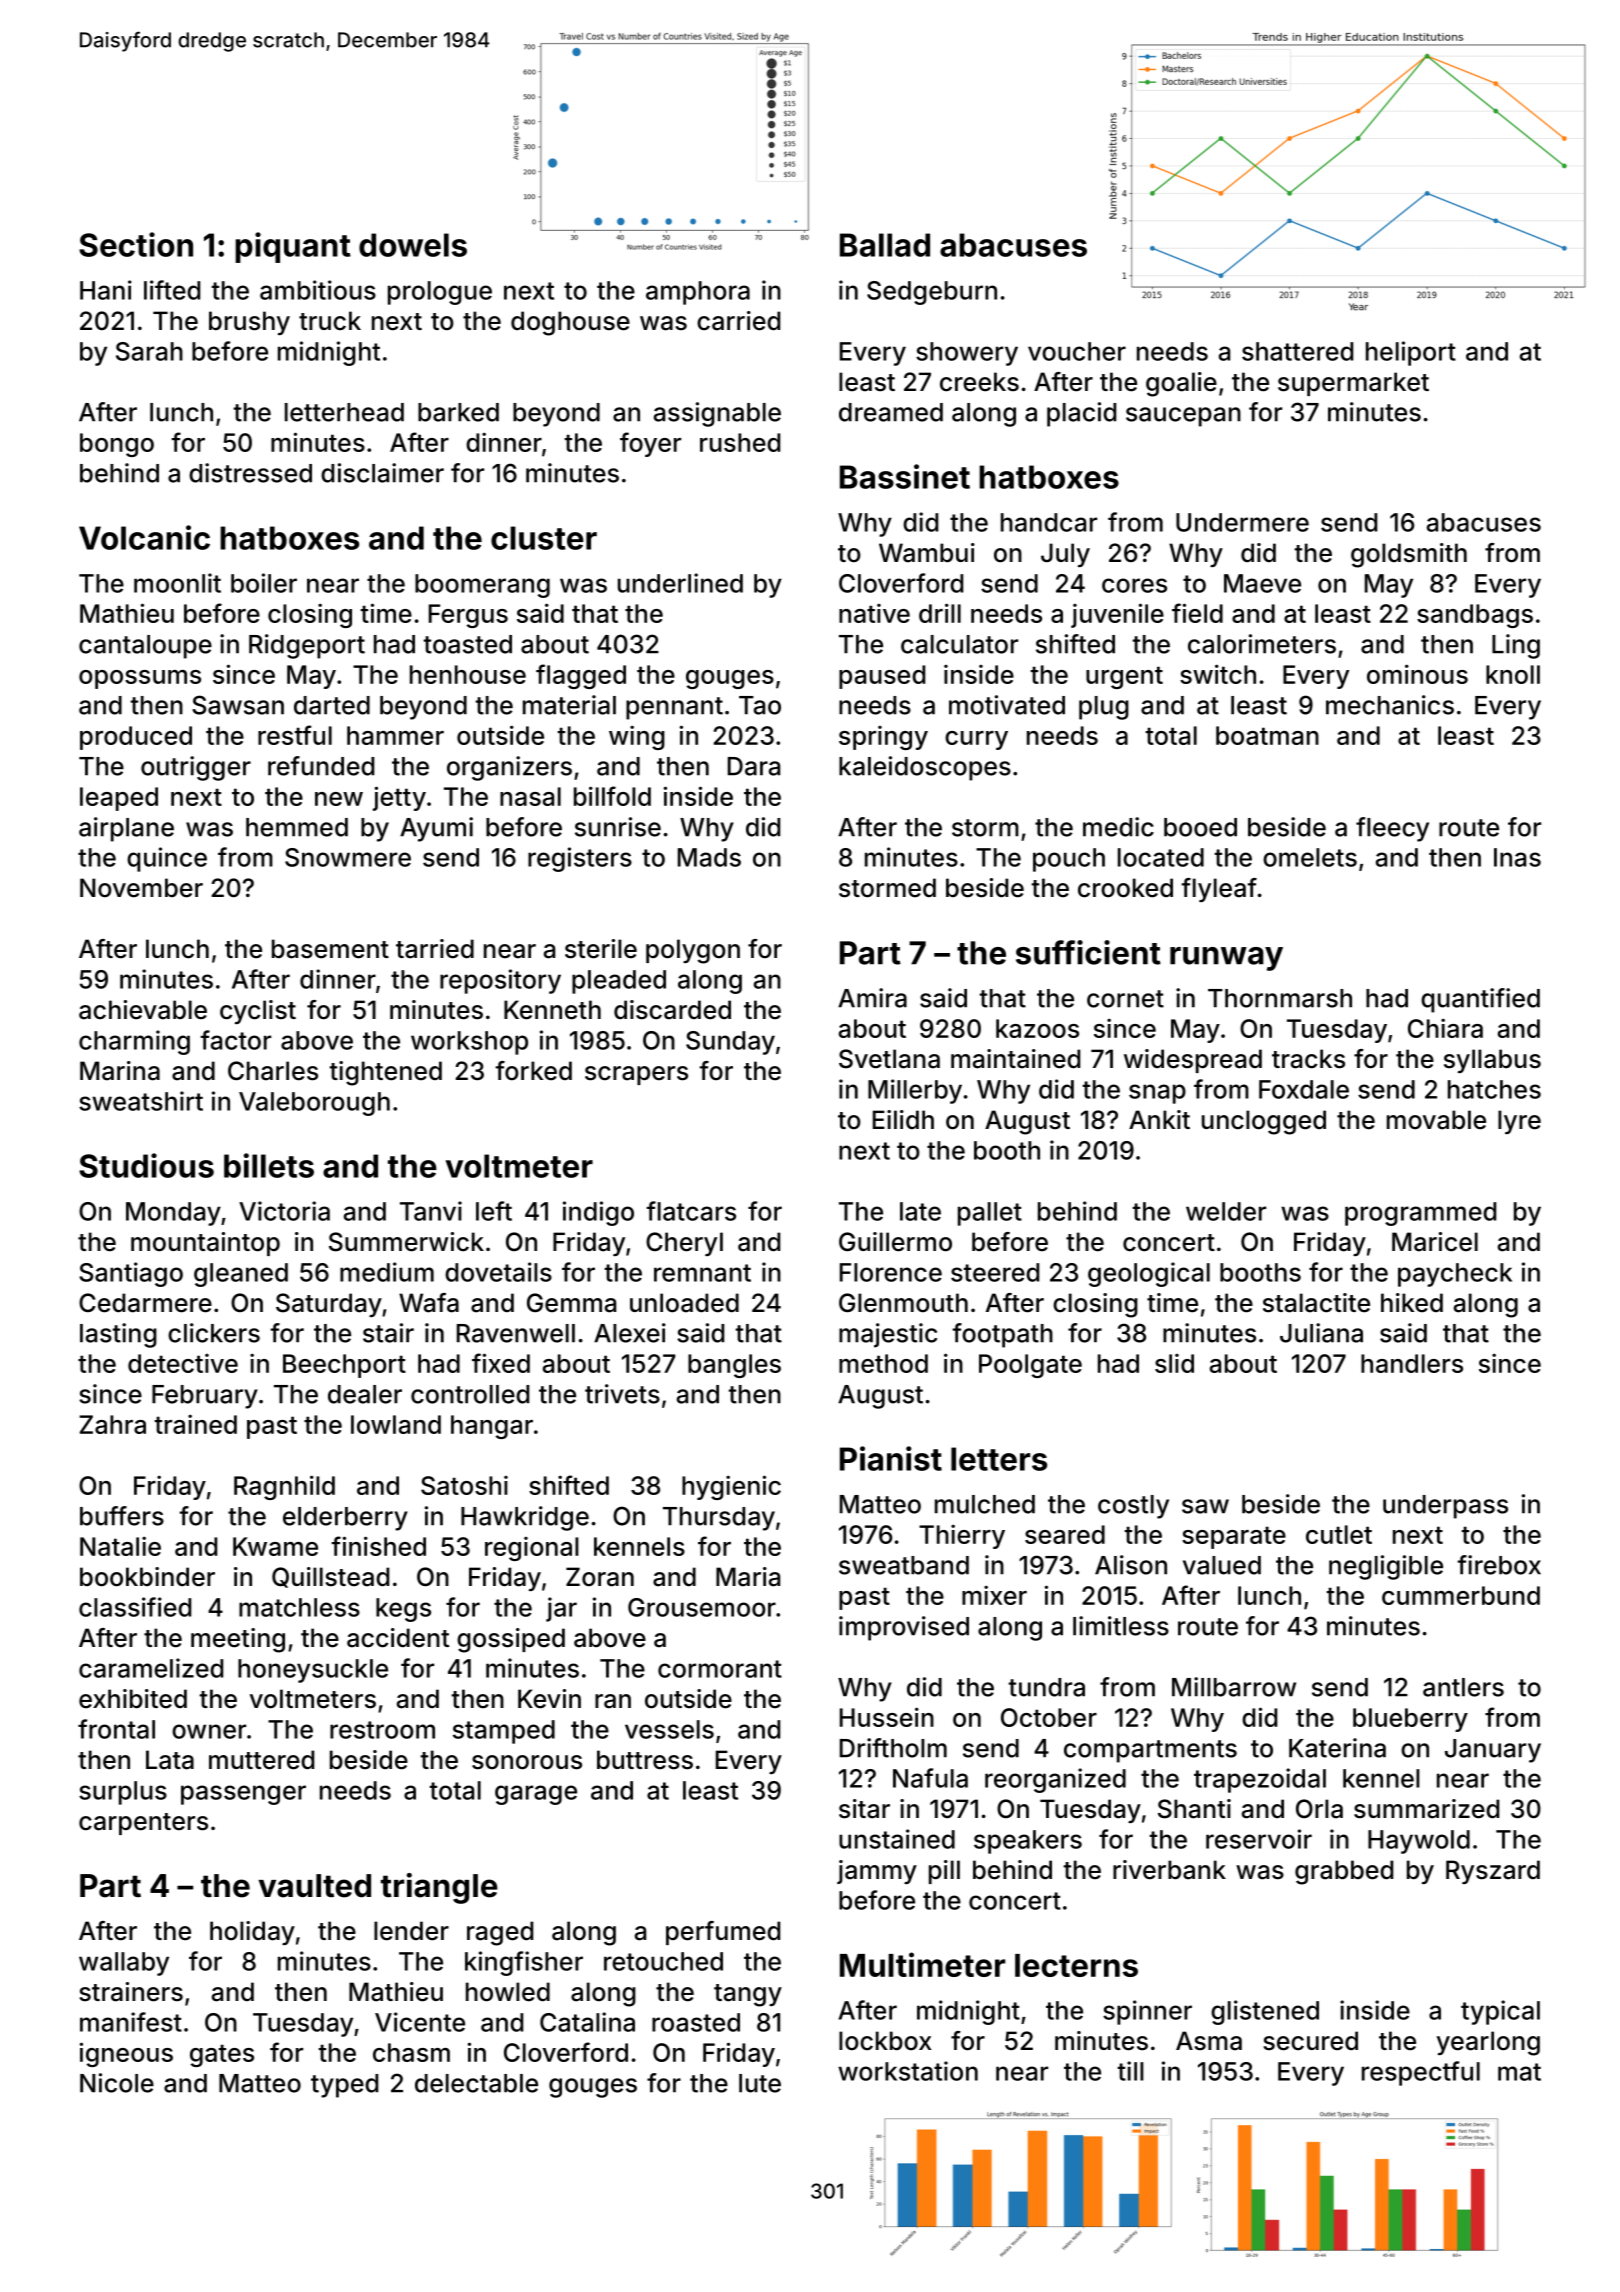  Describe the element at coordinates (600, 1577) in the screenshot. I see `Zoran` at that location.
